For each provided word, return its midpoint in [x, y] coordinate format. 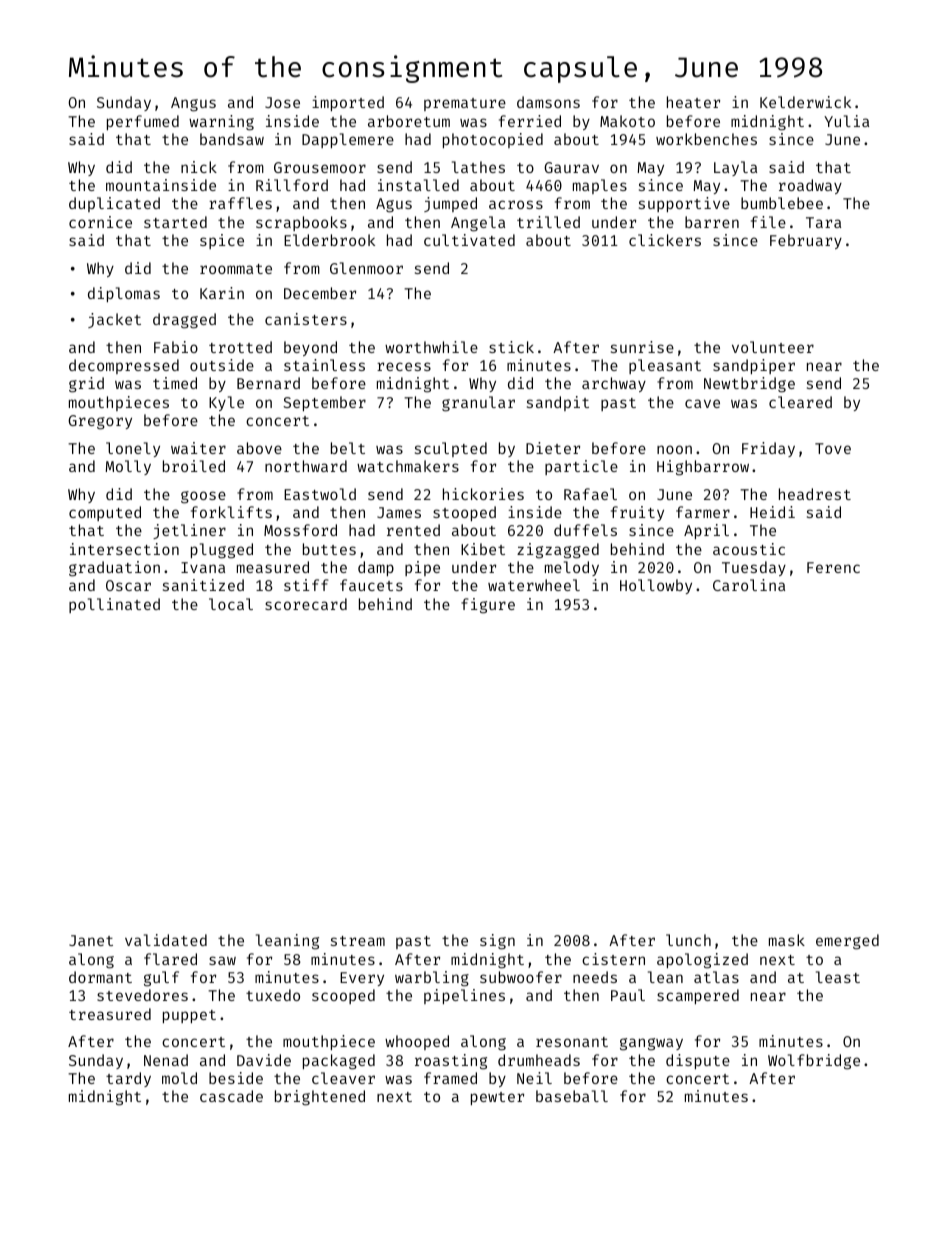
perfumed [143, 122]
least [838, 977]
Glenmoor [366, 268]
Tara [823, 222]
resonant [572, 1042]
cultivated [469, 240]
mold [179, 1078]
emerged [847, 942]
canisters [306, 319]
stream [358, 941]
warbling [432, 979]
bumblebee [782, 203]
